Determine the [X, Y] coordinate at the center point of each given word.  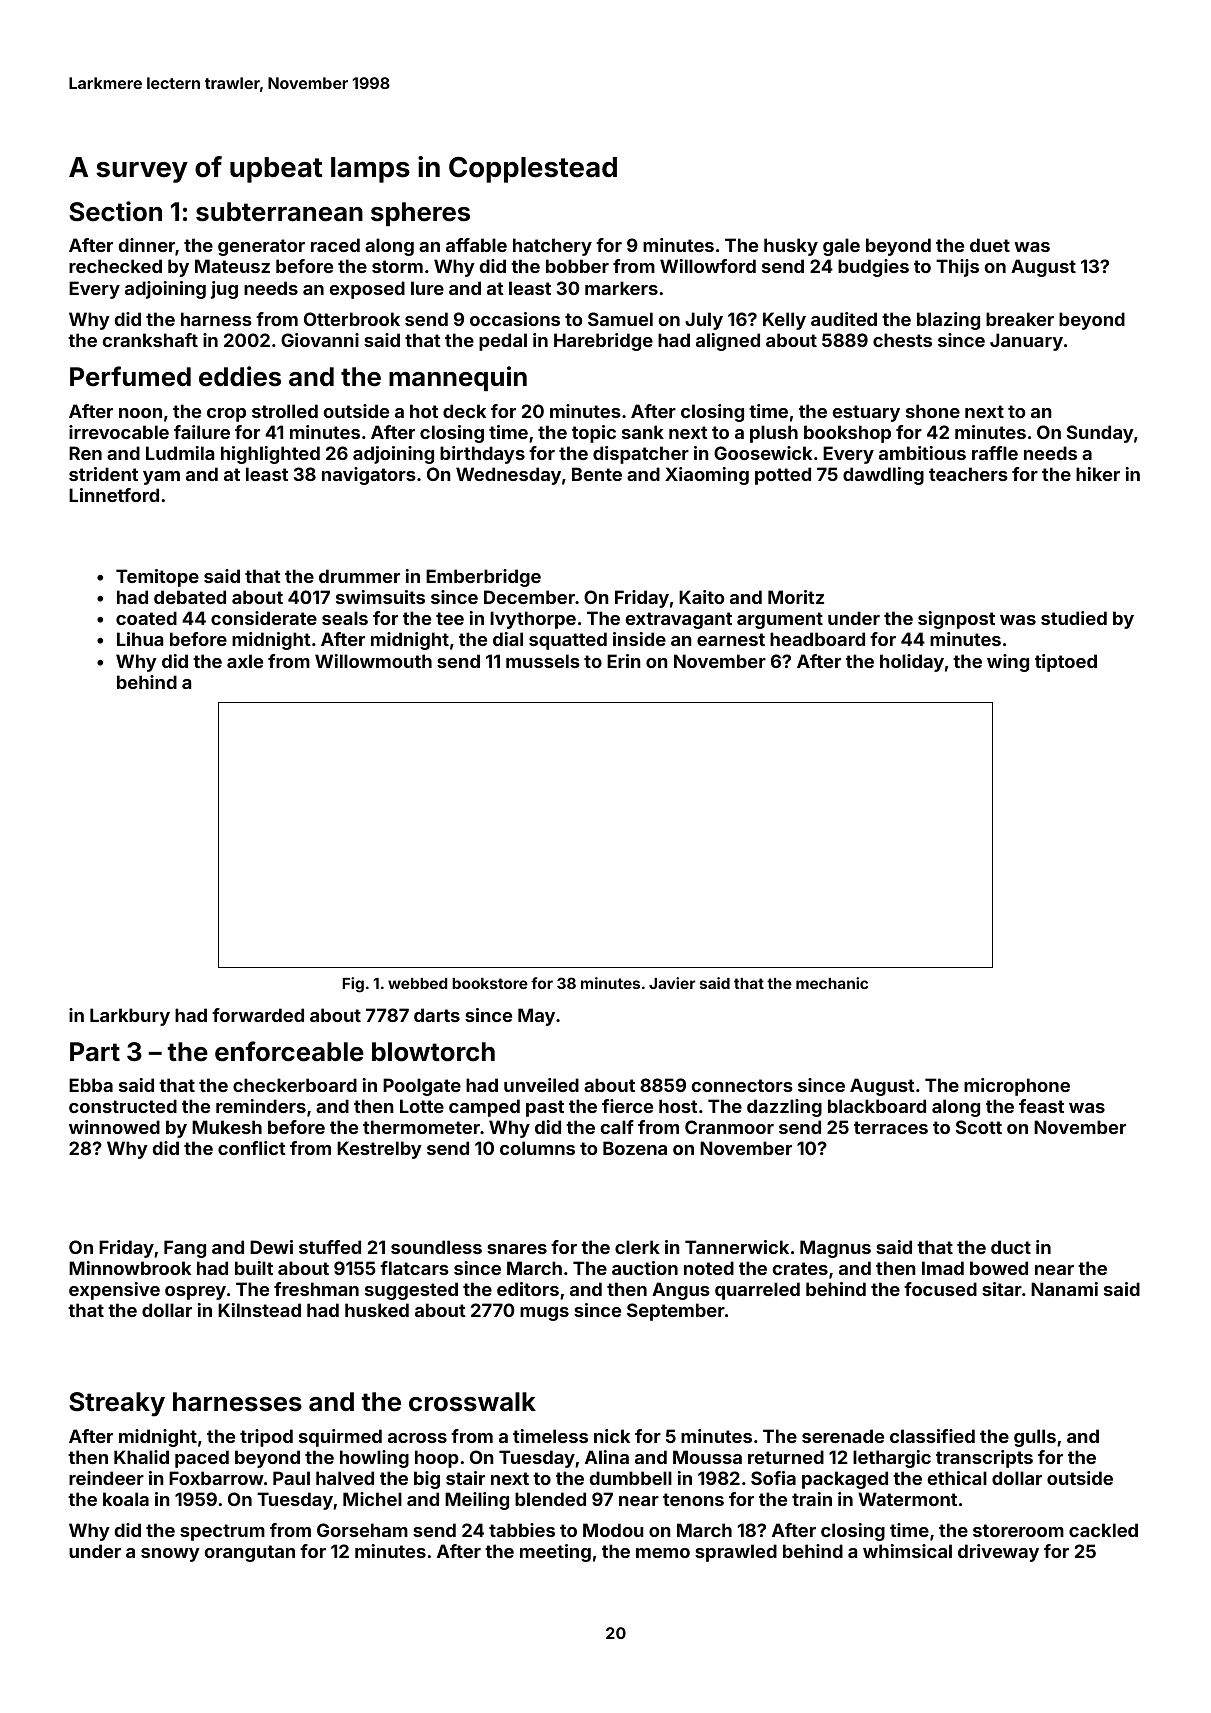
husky [791, 247]
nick [612, 1436]
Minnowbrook [130, 1268]
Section [115, 211]
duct [1011, 1247]
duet [990, 245]
